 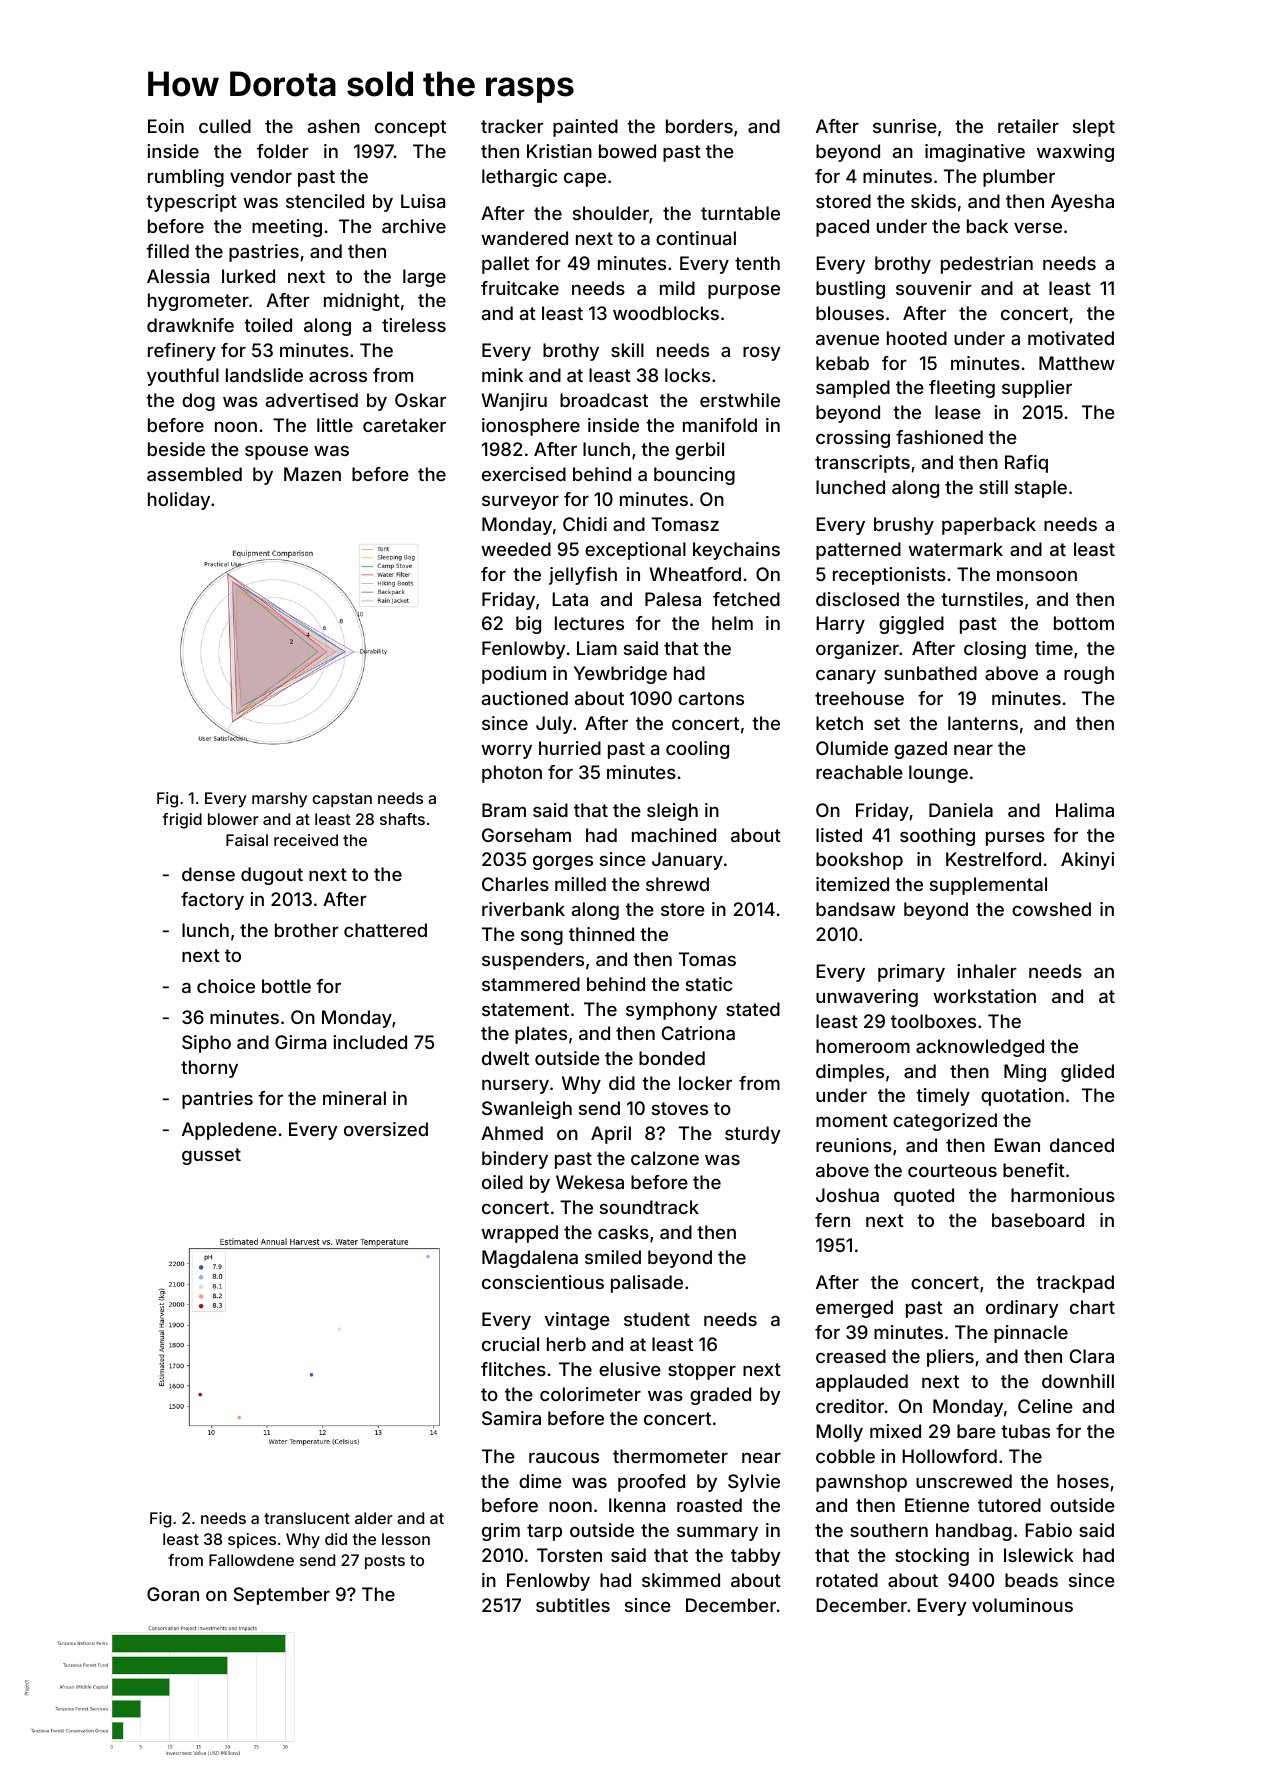 What do you see at coordinates (585, 128) in the page?
I see `painted` at bounding box center [585, 128].
